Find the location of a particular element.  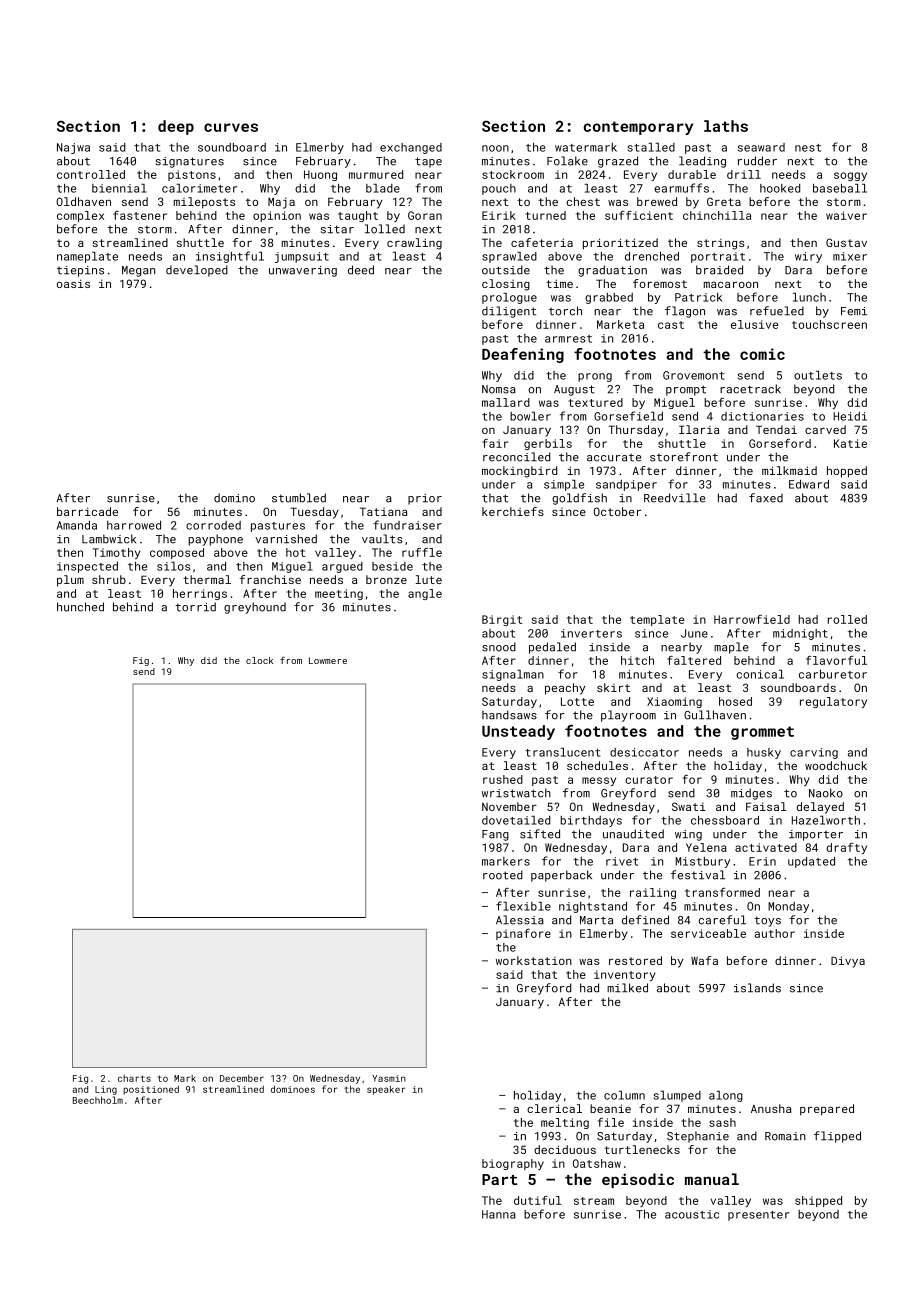

laths is located at coordinates (726, 126).
